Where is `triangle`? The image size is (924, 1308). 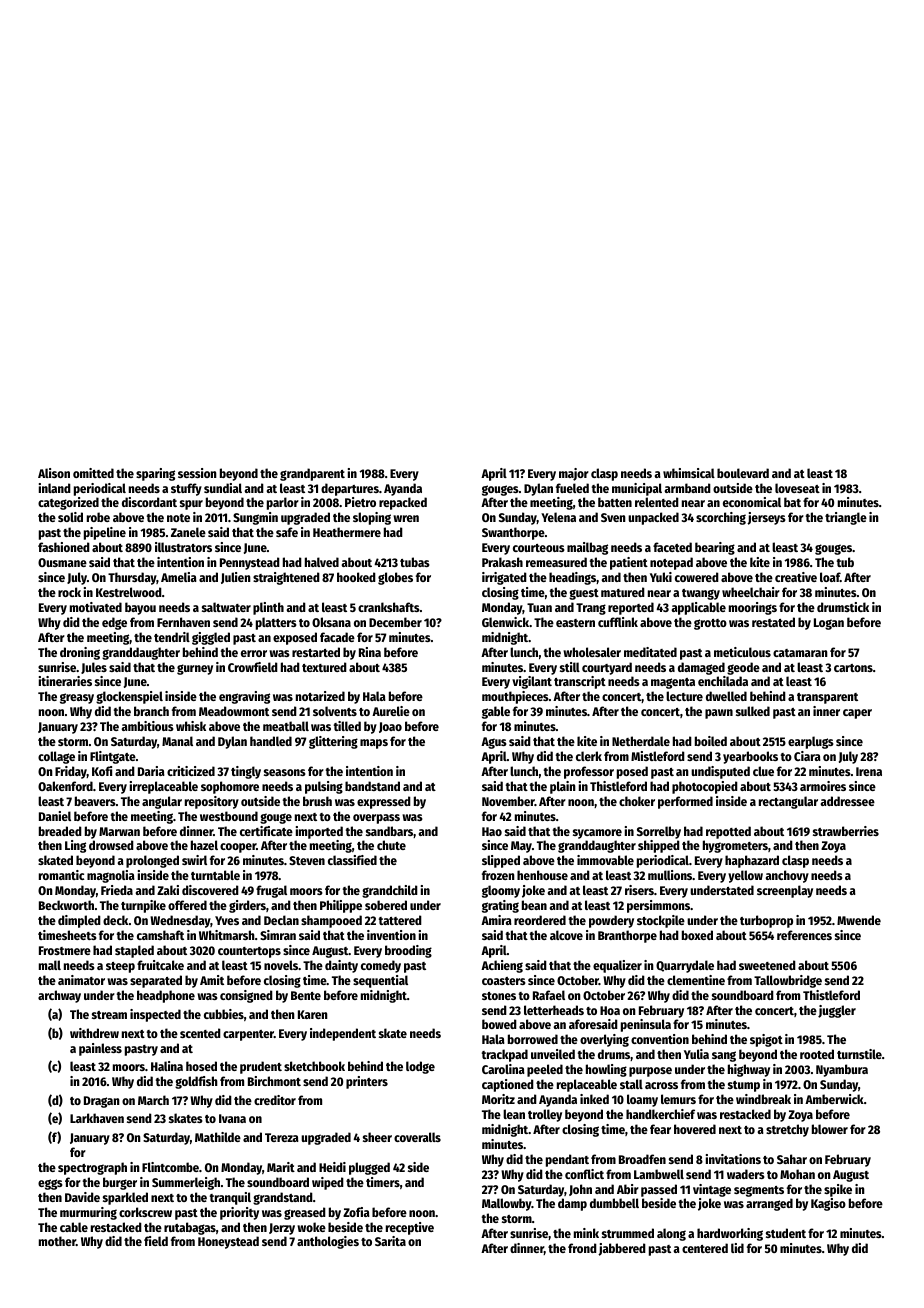
triangle is located at coordinates (846, 518).
